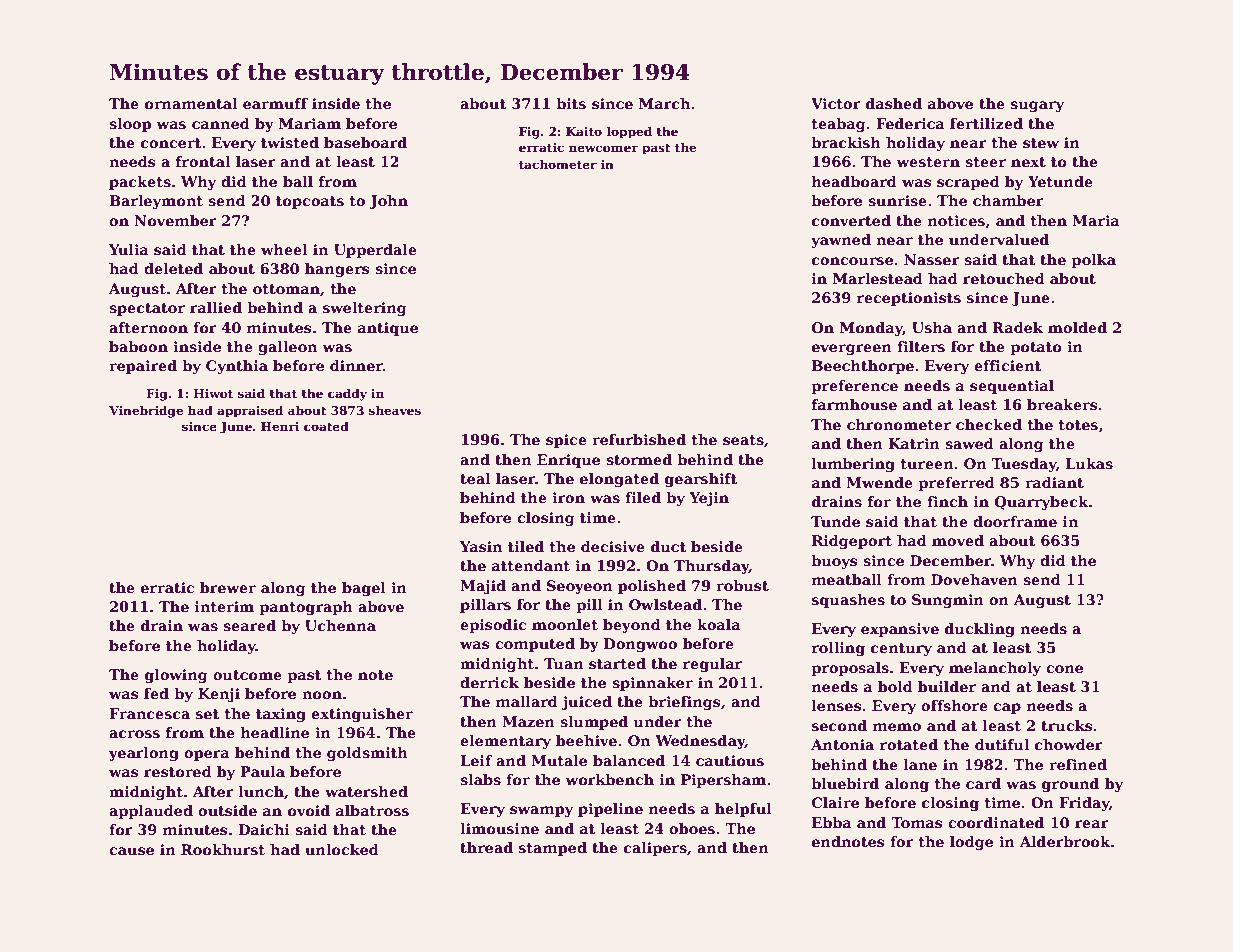  Describe the element at coordinates (1017, 327) in the document. I see `Radek` at that location.
